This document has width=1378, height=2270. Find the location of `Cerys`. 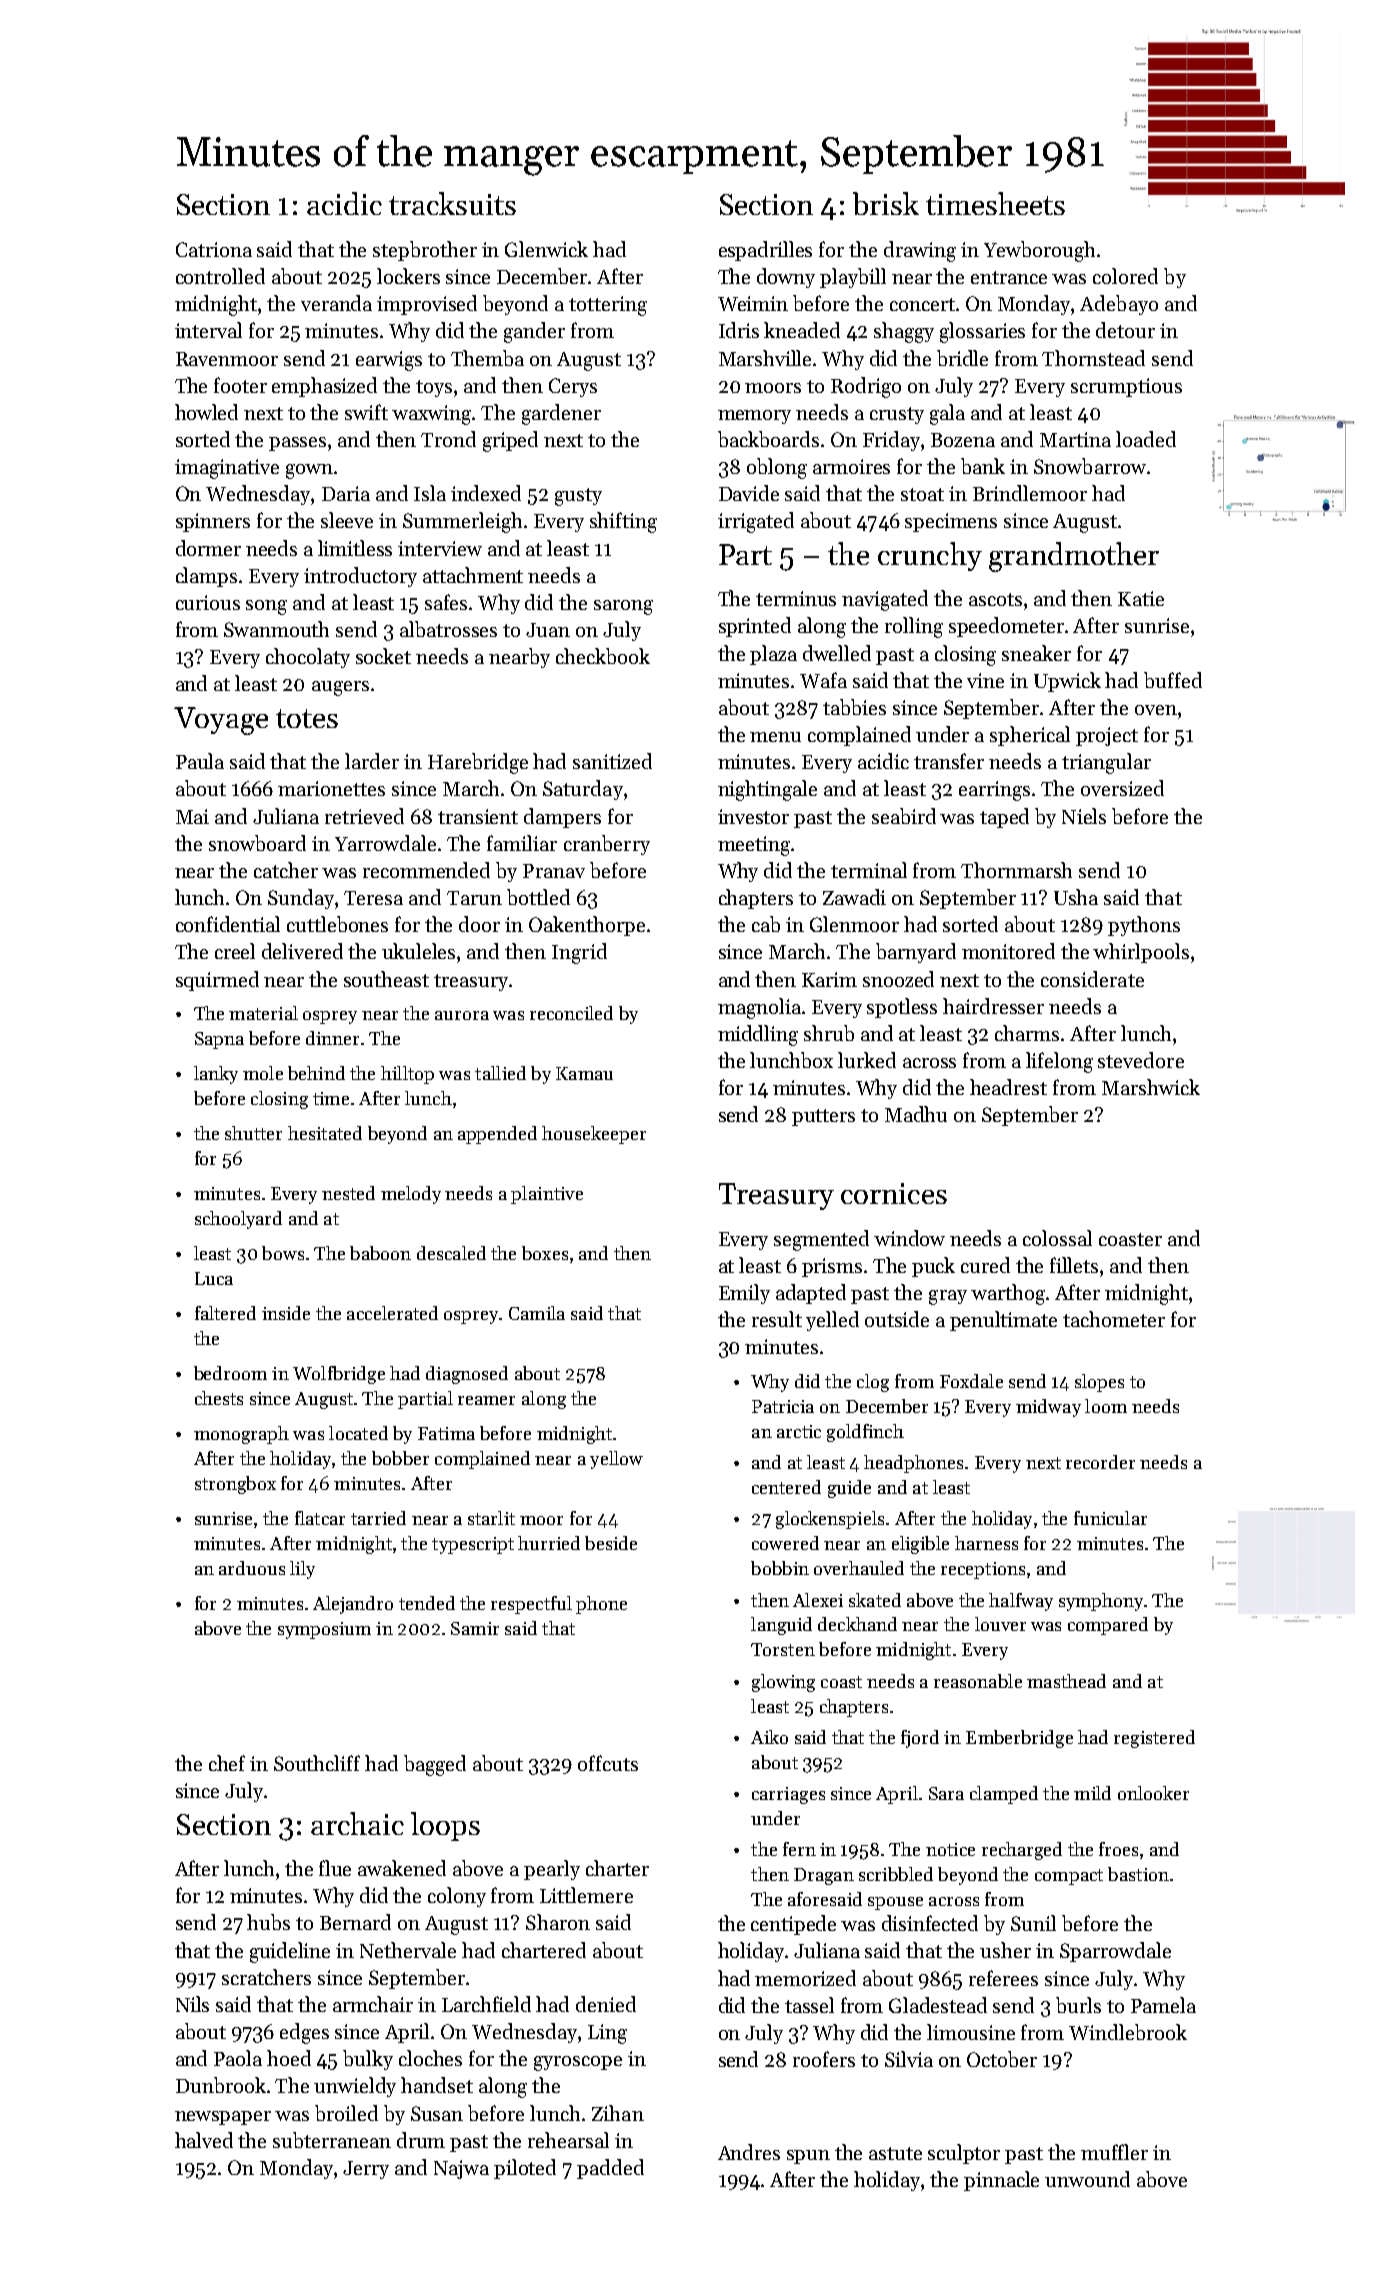

Cerys is located at coordinates (573, 387).
